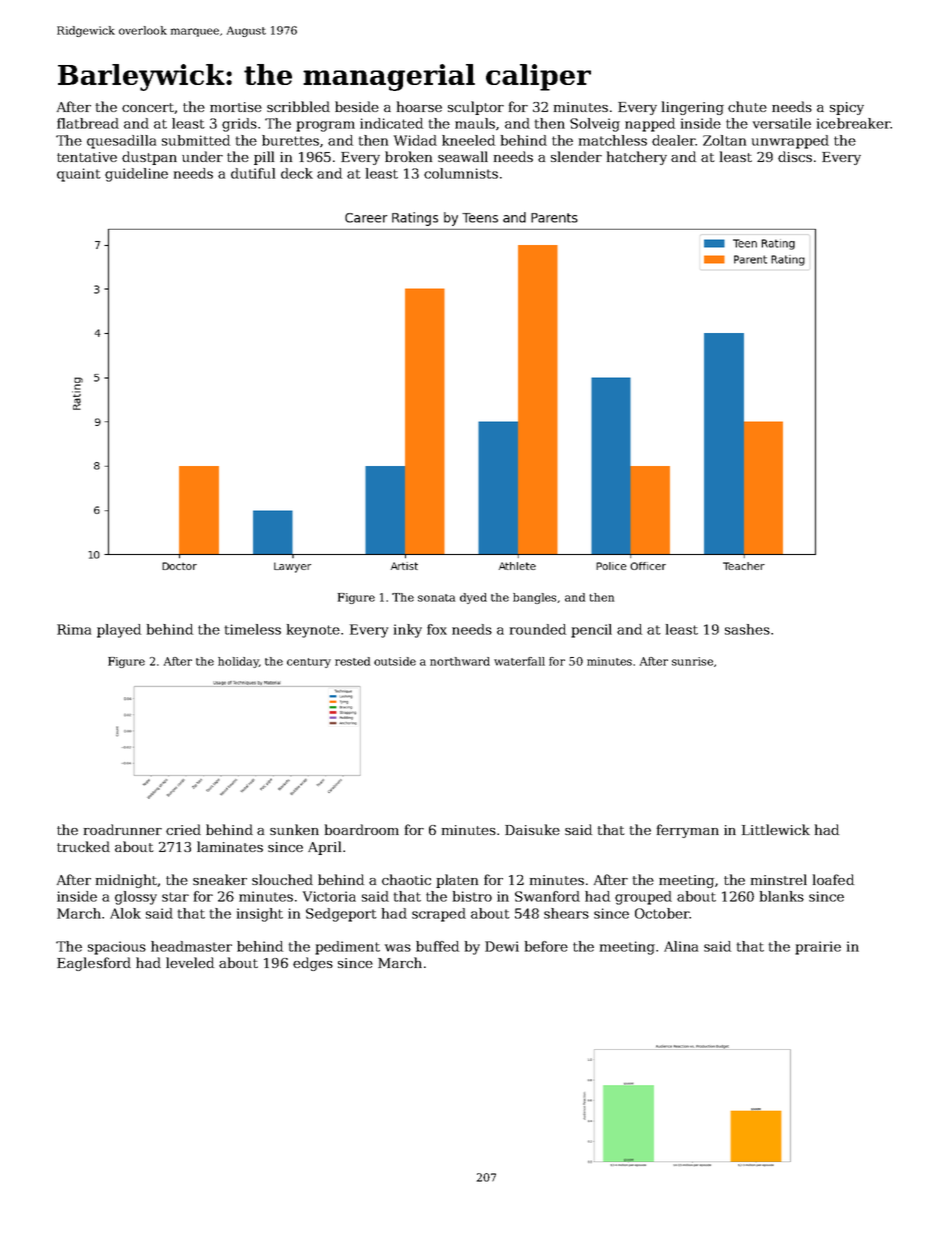 This screenshot has width=952, height=1233. Describe the element at coordinates (693, 108) in the screenshot. I see `lingering` at that location.
